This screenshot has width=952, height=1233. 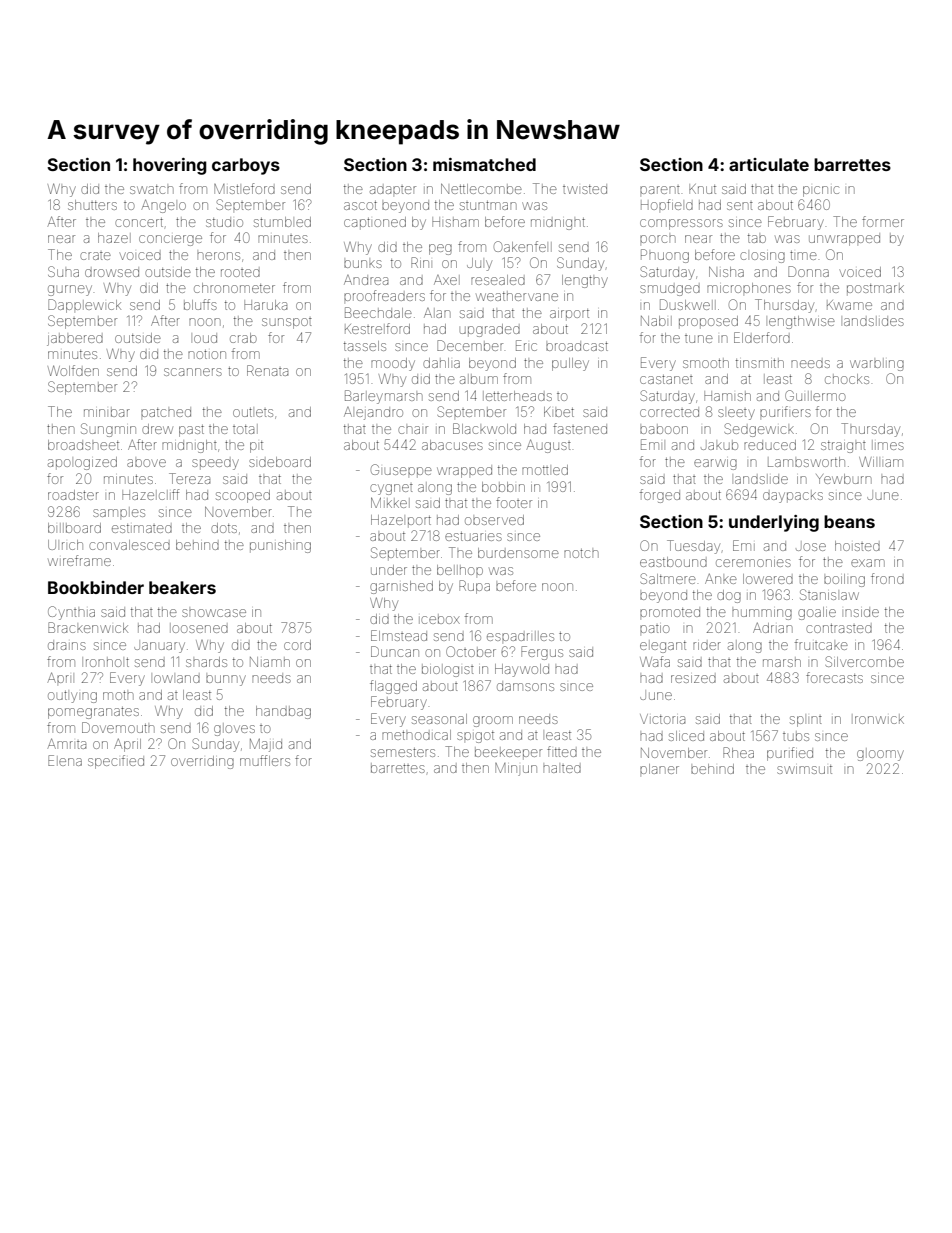 I want to click on above, so click(x=146, y=463).
